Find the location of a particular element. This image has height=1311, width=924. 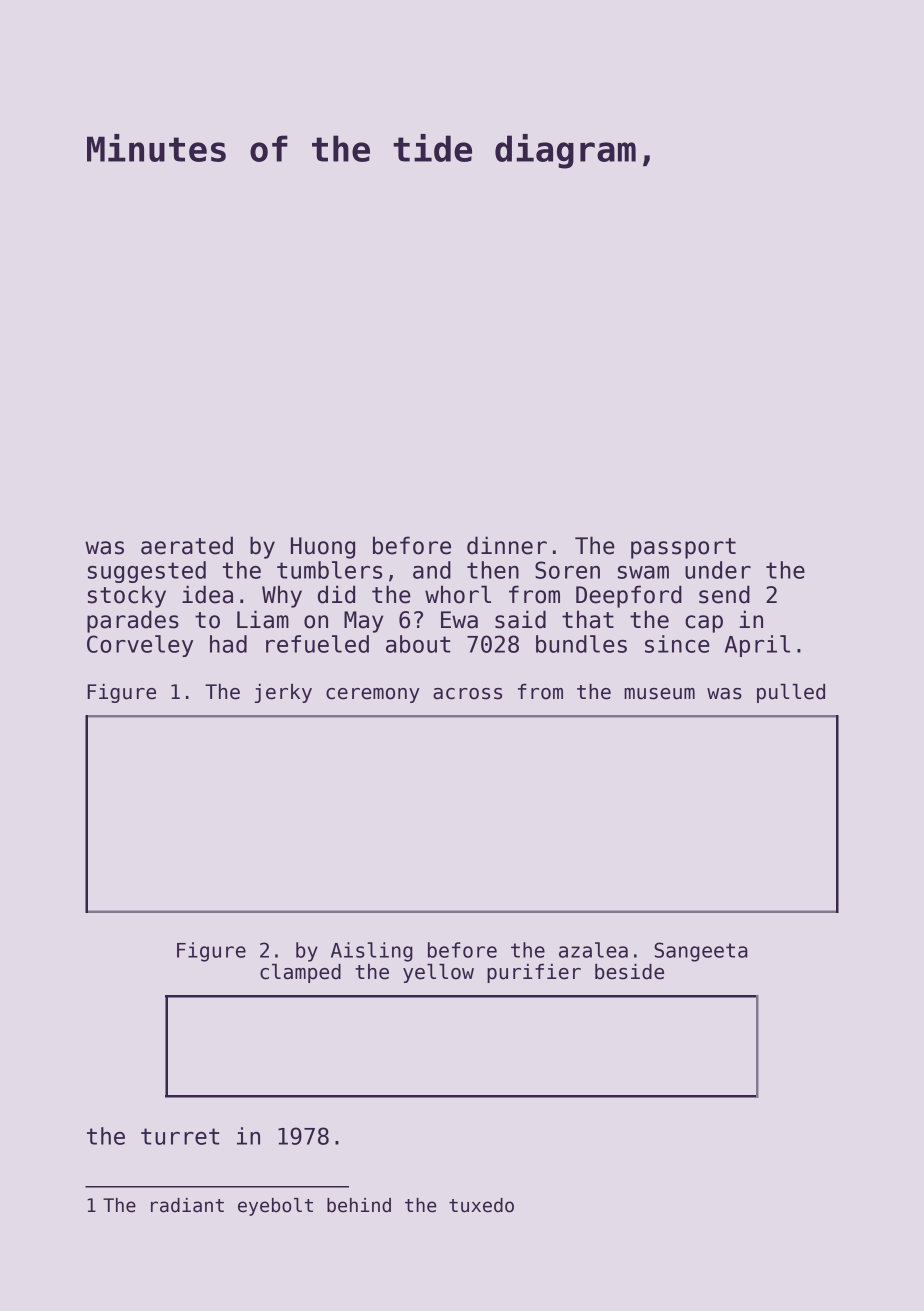

passport is located at coordinates (683, 548).
